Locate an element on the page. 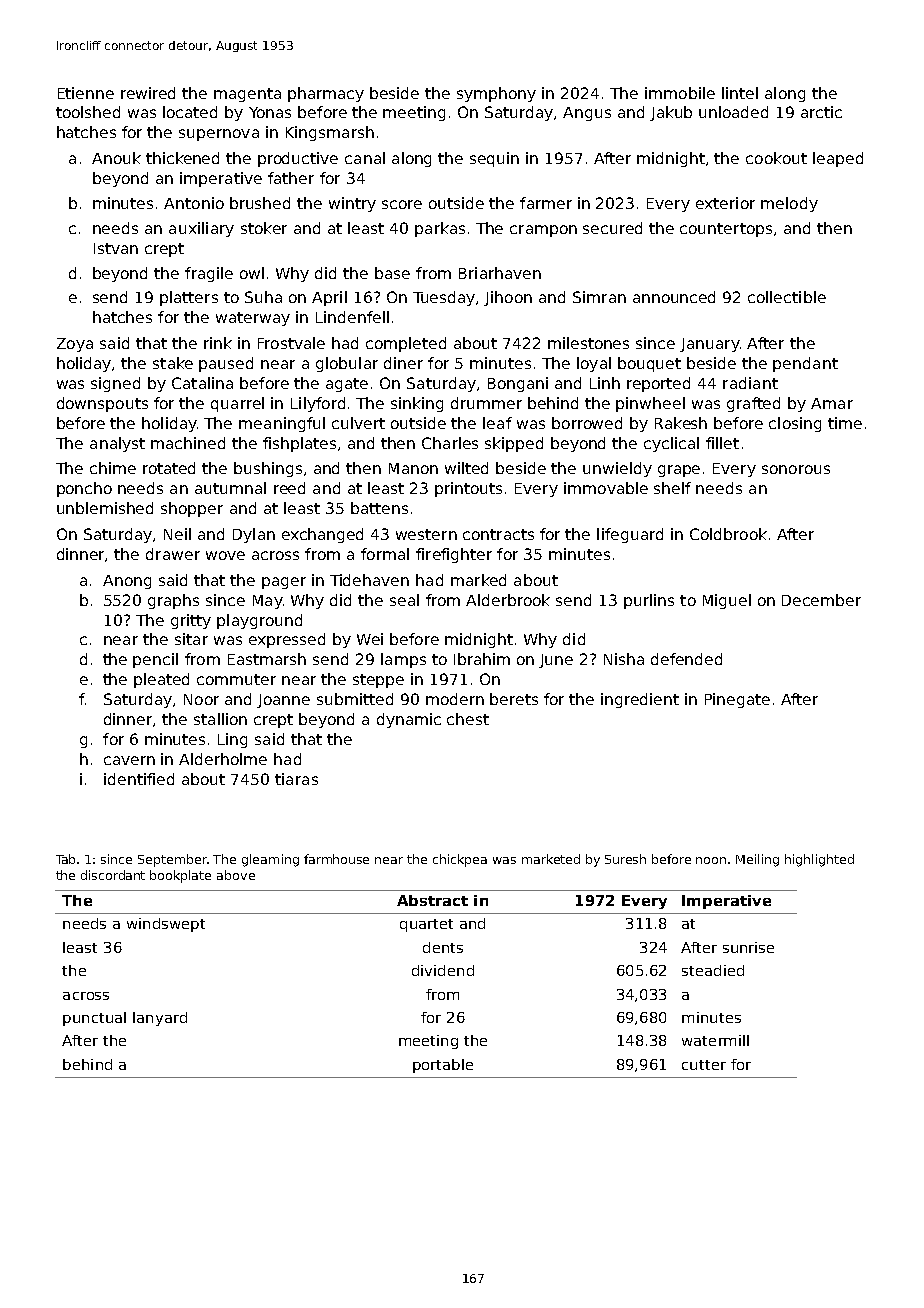 This page has width=924, height=1308. windswept is located at coordinates (166, 925).
